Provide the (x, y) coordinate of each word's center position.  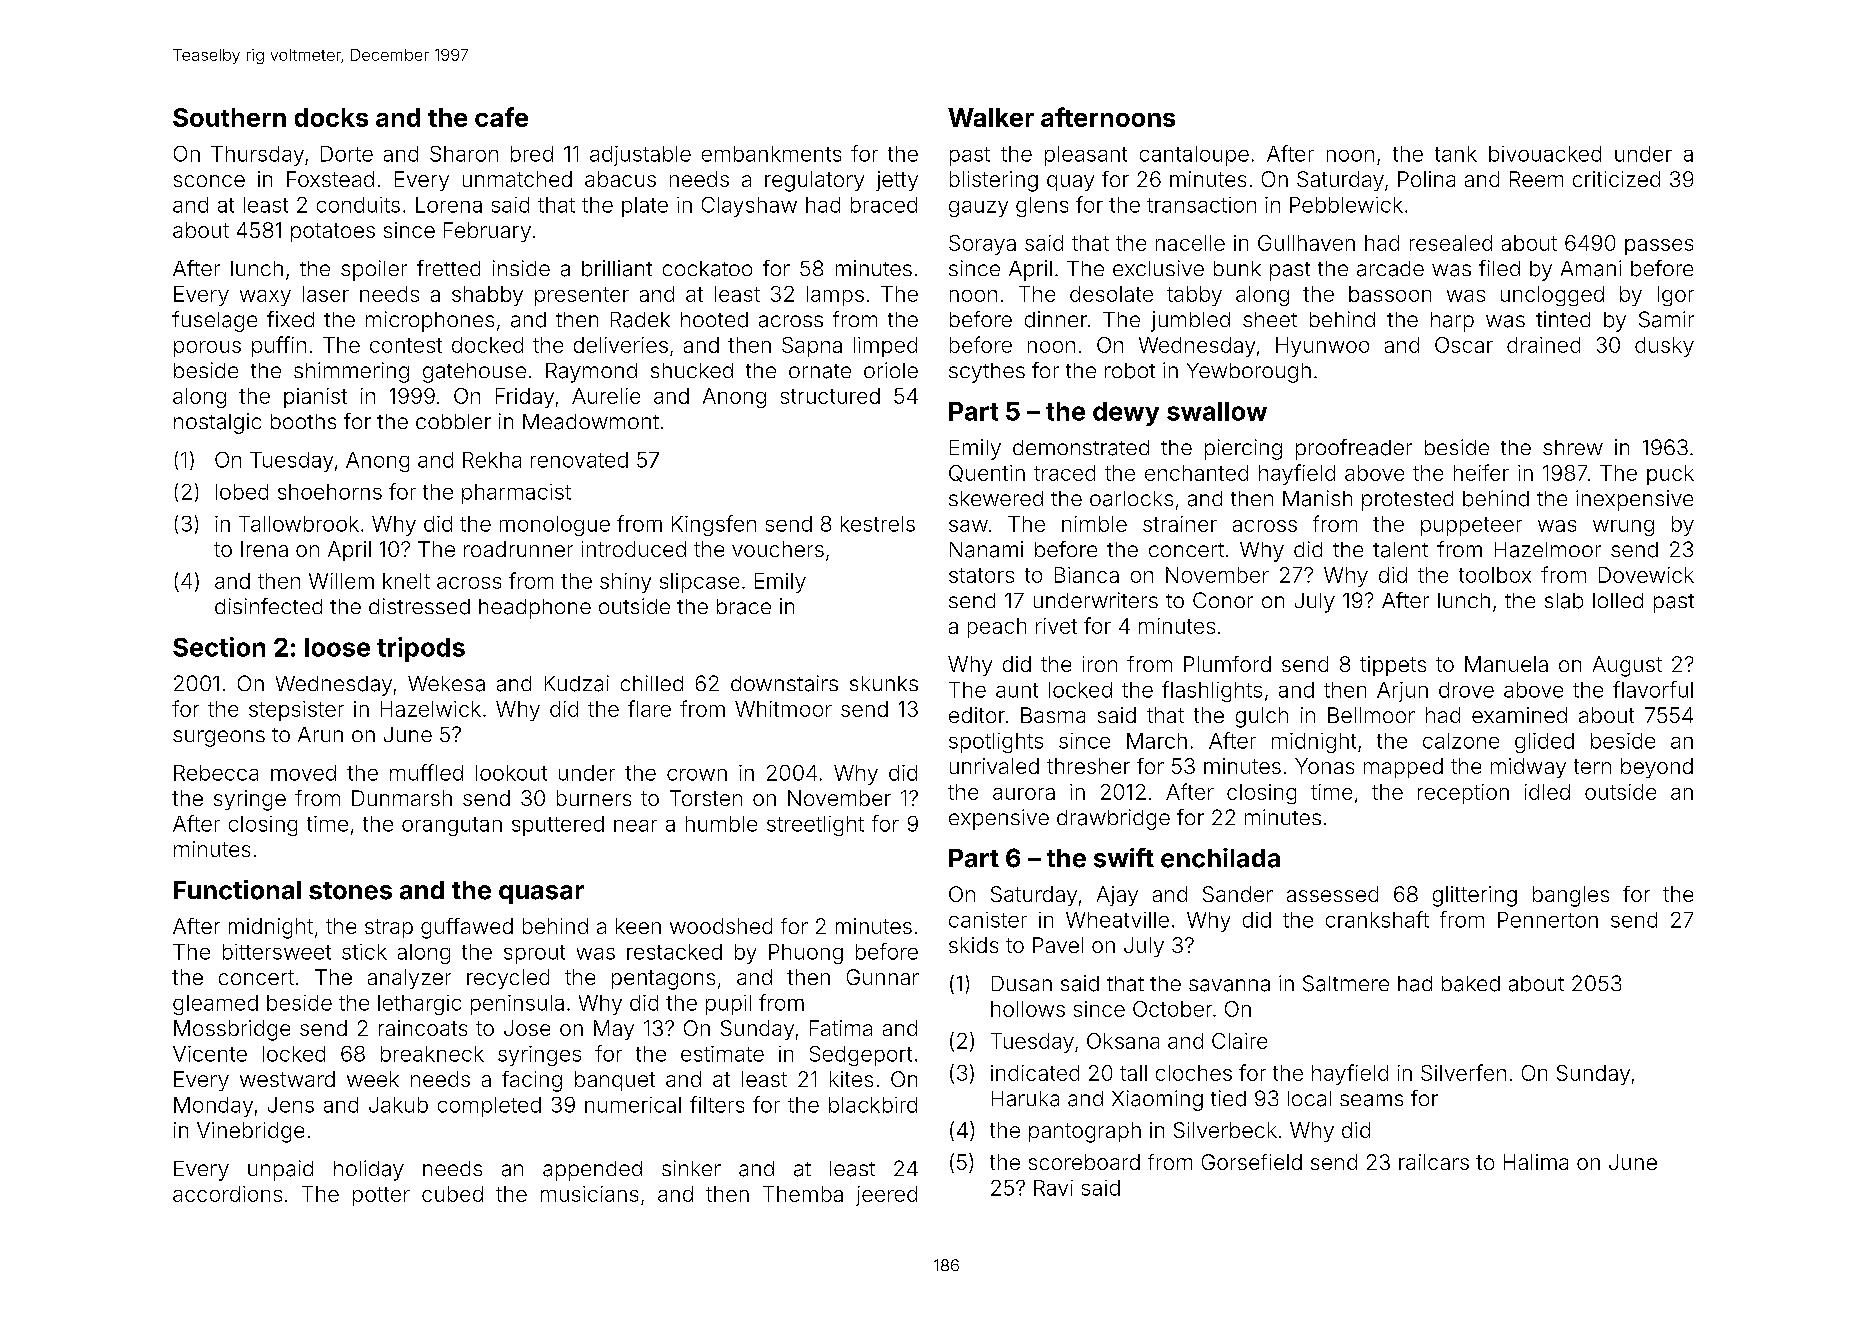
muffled (426, 772)
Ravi (1053, 1188)
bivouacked (1545, 154)
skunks (884, 683)
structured (830, 396)
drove (1466, 690)
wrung (1623, 528)
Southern (229, 117)
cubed (452, 1194)
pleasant (1086, 156)
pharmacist (516, 494)
